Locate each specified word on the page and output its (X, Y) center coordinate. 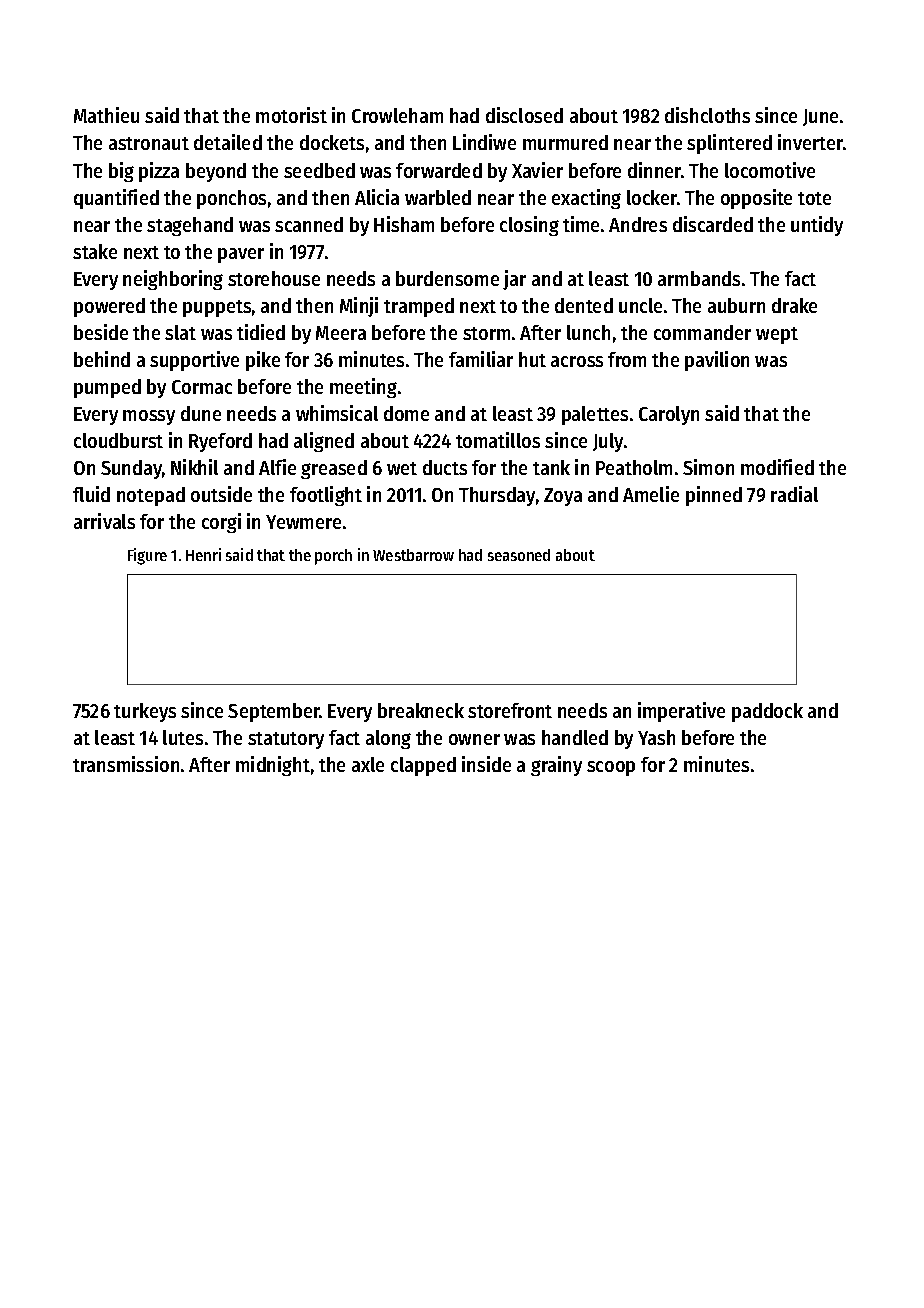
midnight (273, 766)
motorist (291, 115)
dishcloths (707, 115)
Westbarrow (413, 555)
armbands (699, 278)
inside (486, 764)
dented (584, 305)
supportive (194, 361)
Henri (203, 554)
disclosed (524, 115)
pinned (714, 496)
